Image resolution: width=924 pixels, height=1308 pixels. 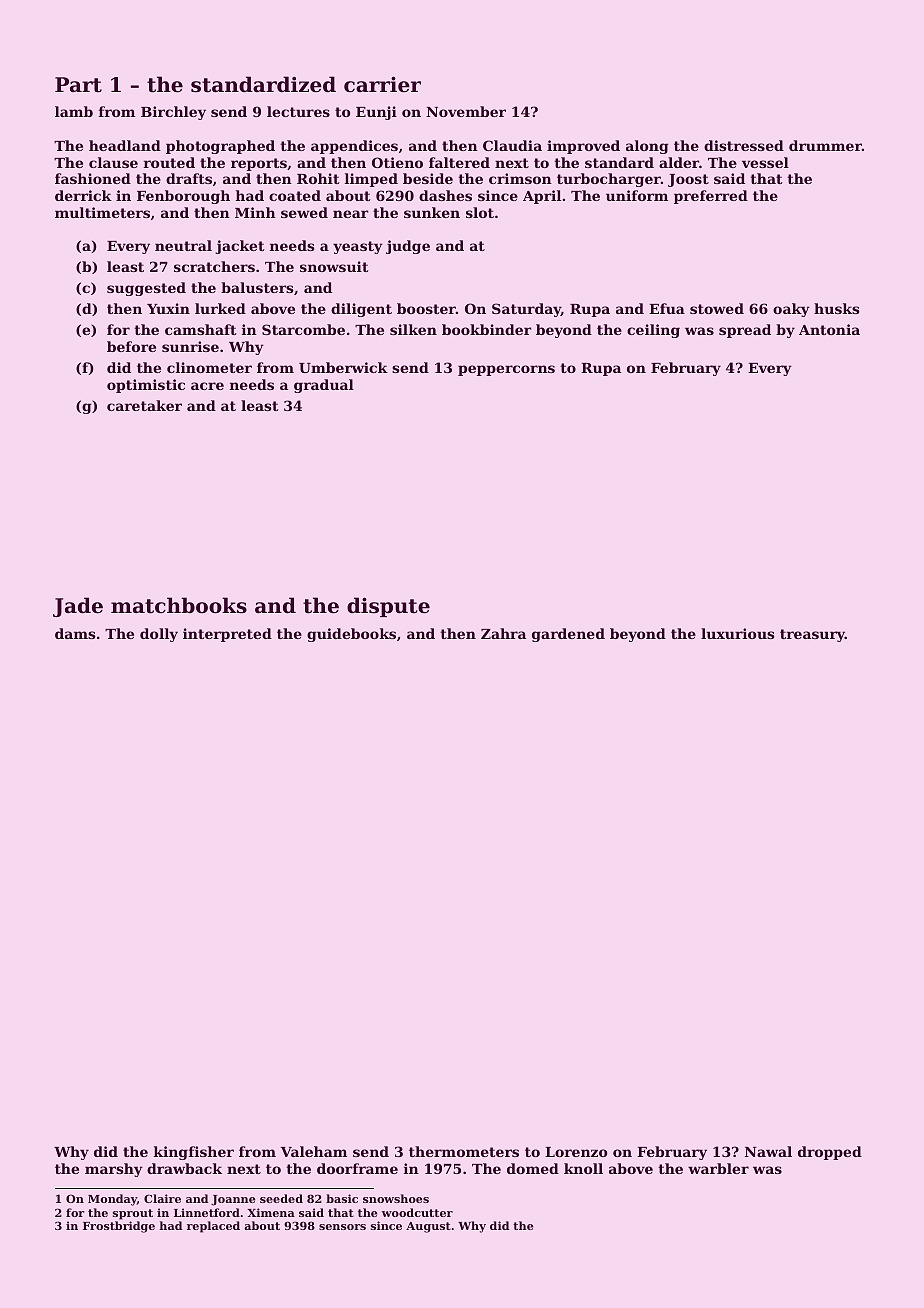 I want to click on dispute, so click(x=388, y=607).
